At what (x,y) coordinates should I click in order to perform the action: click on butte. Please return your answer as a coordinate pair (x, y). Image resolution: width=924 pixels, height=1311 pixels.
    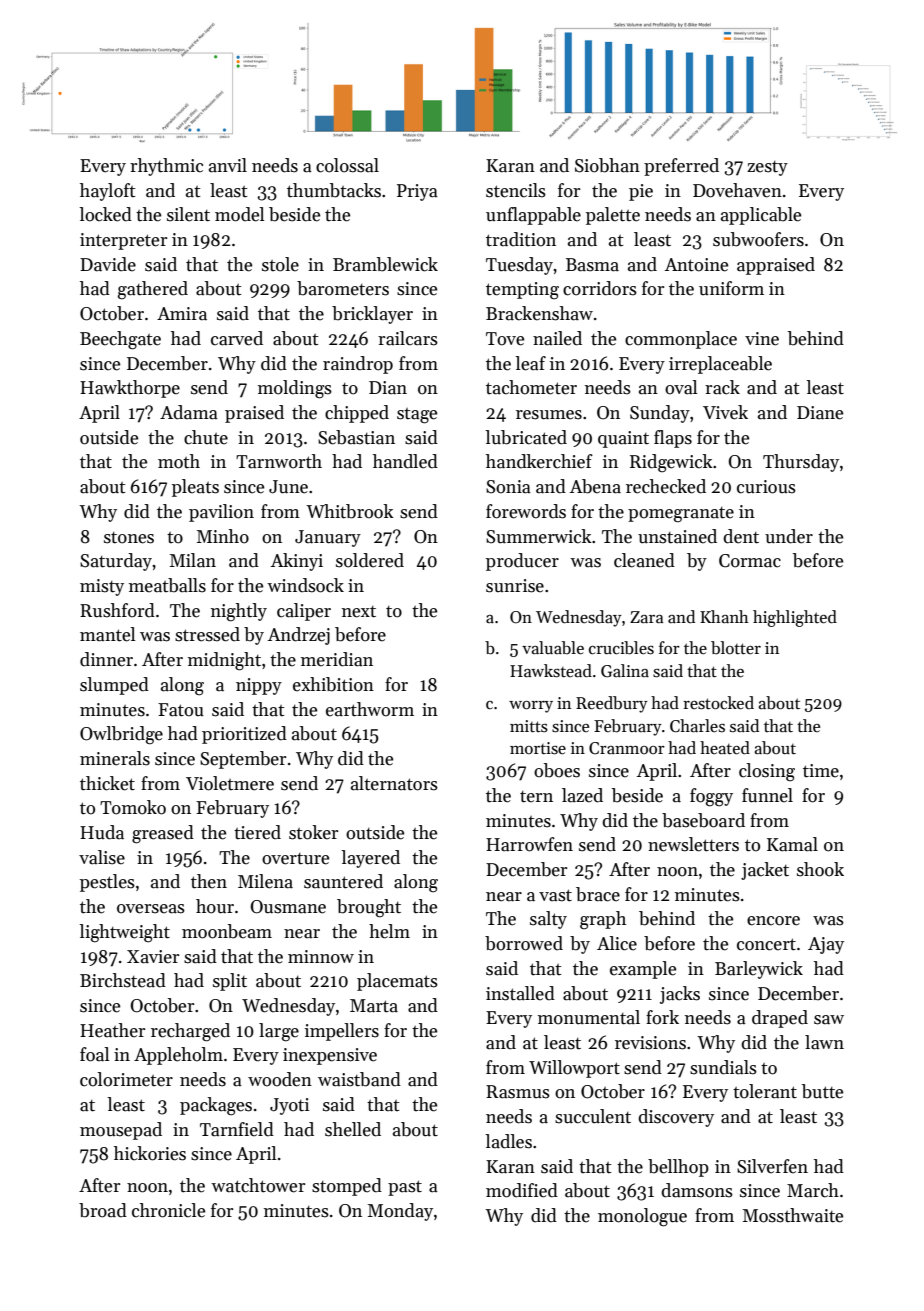
    Looking at the image, I should click on (822, 1091).
